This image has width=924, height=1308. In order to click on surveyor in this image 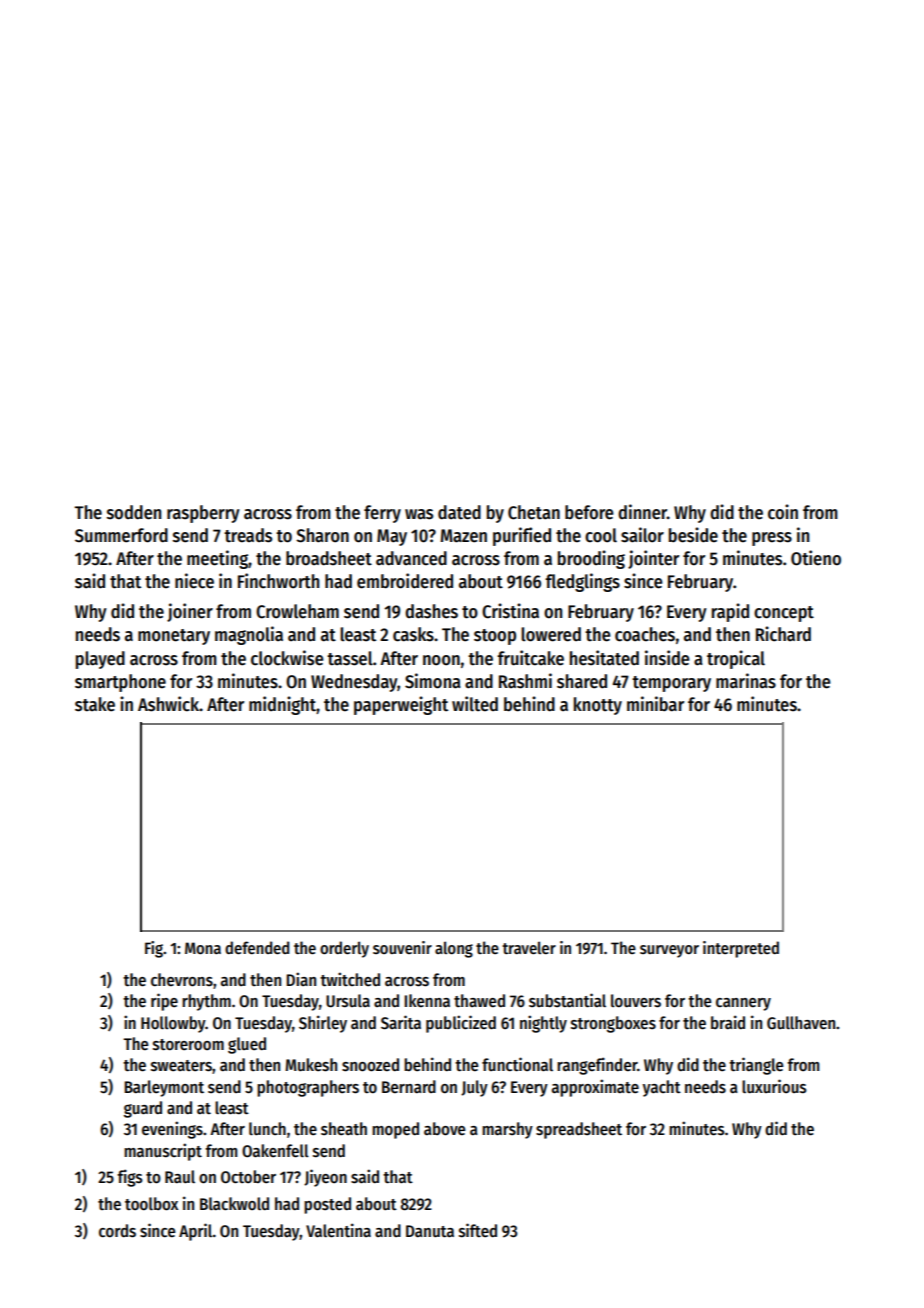, I will do `click(669, 951)`.
